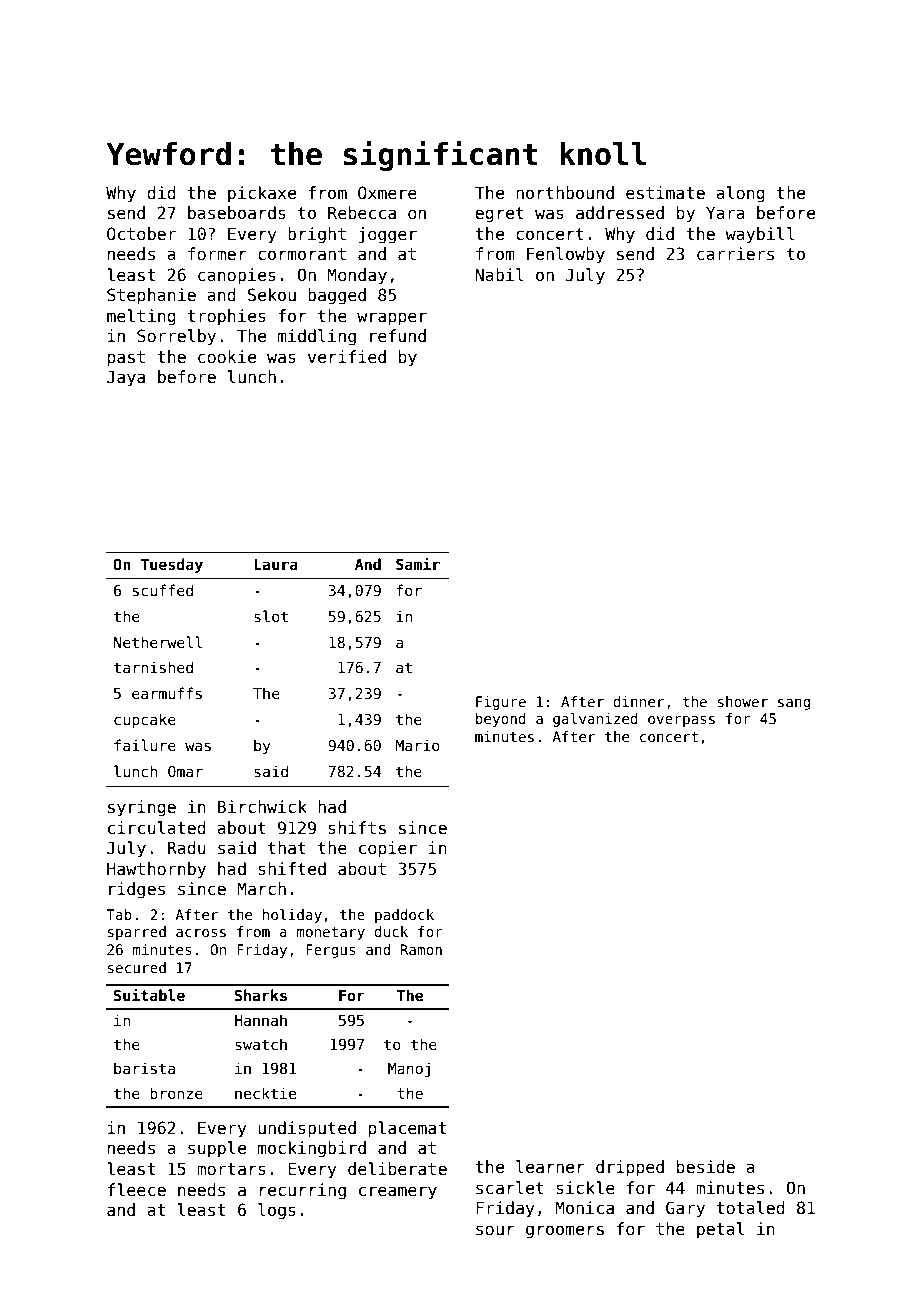 Image resolution: width=924 pixels, height=1314 pixels. What do you see at coordinates (418, 745) in the screenshot?
I see `Mario` at bounding box center [418, 745].
